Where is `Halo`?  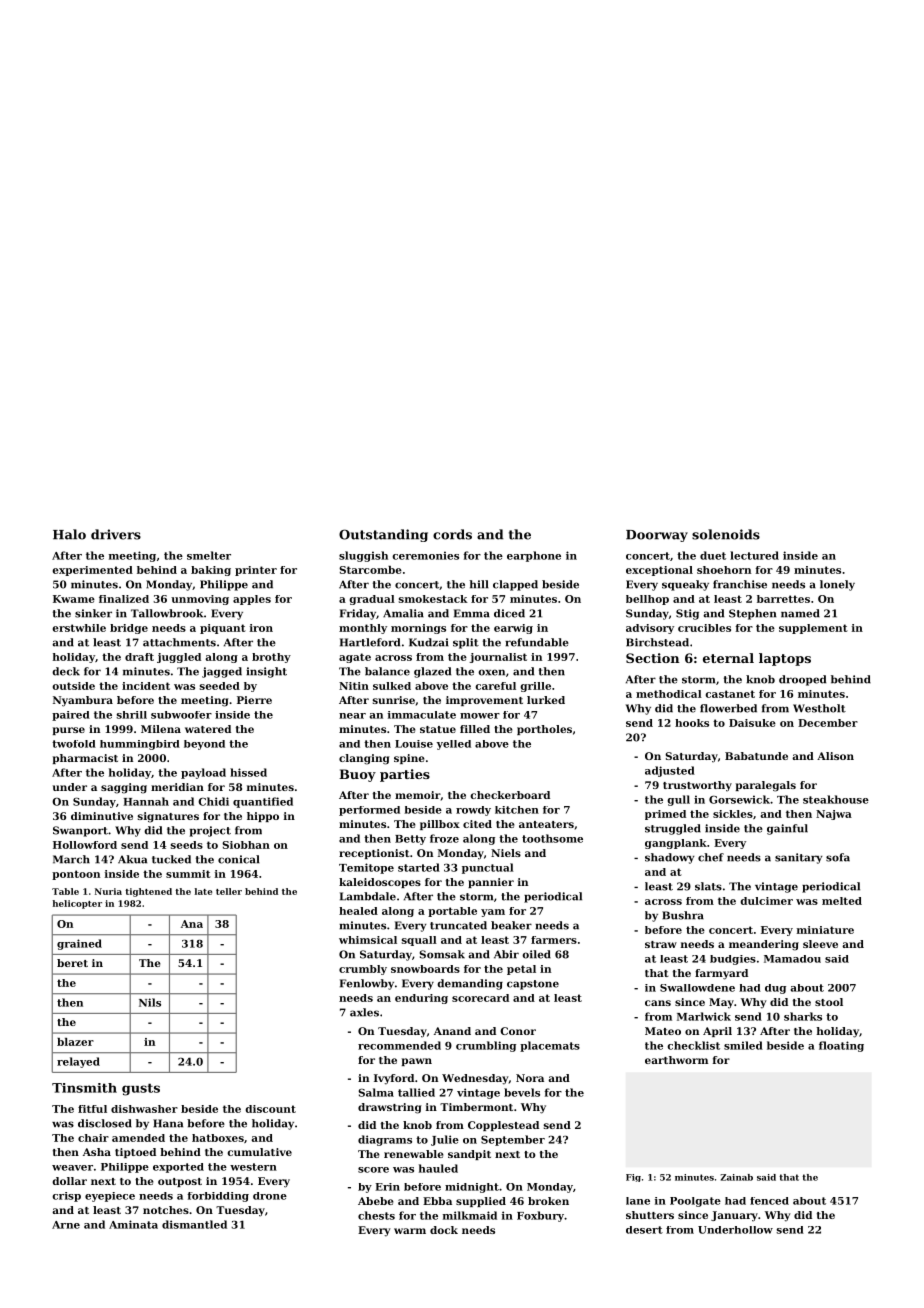 Halo is located at coordinates (69, 534).
